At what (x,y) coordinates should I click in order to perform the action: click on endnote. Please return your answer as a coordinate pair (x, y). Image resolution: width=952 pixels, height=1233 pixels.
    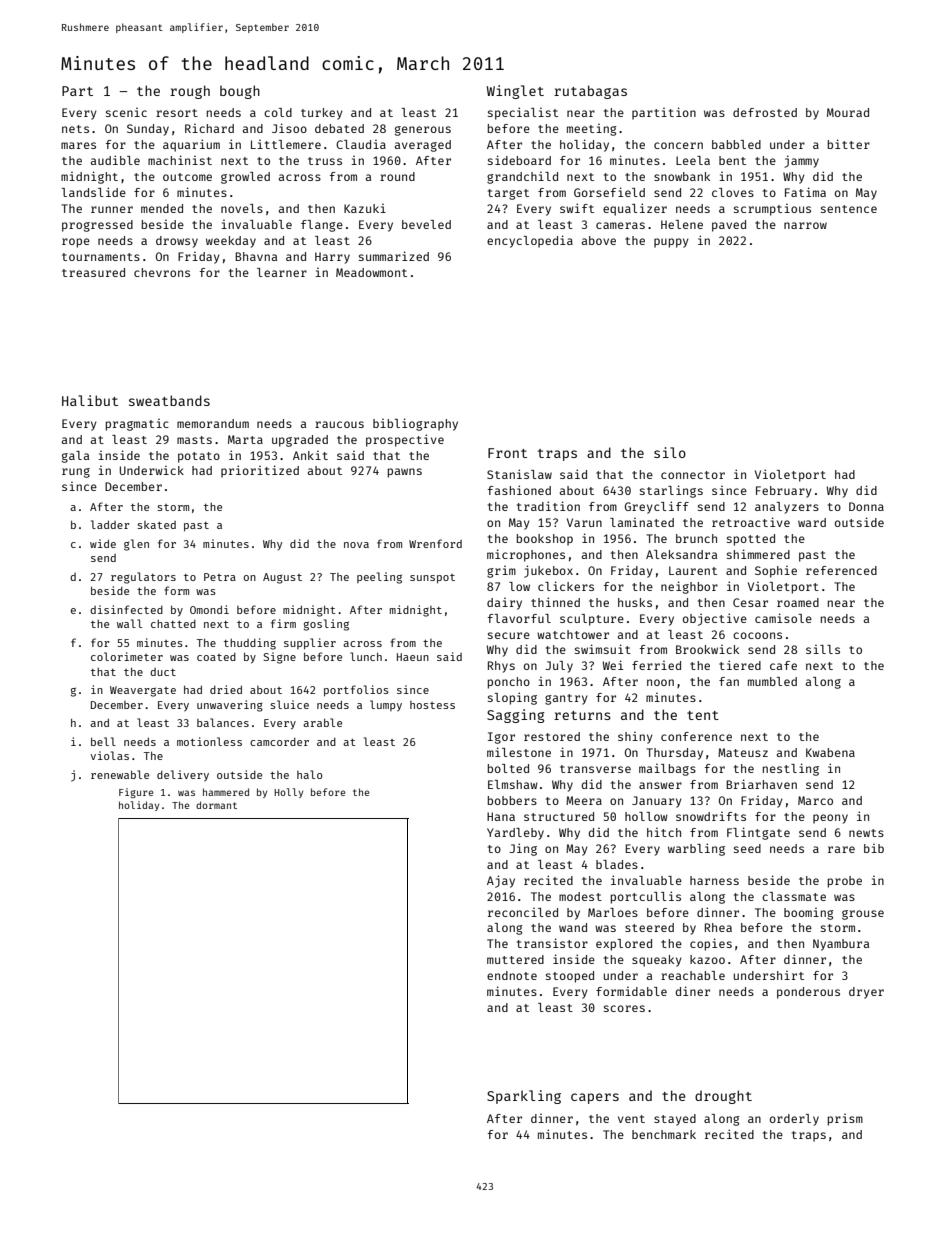
    Looking at the image, I should click on (512, 975).
